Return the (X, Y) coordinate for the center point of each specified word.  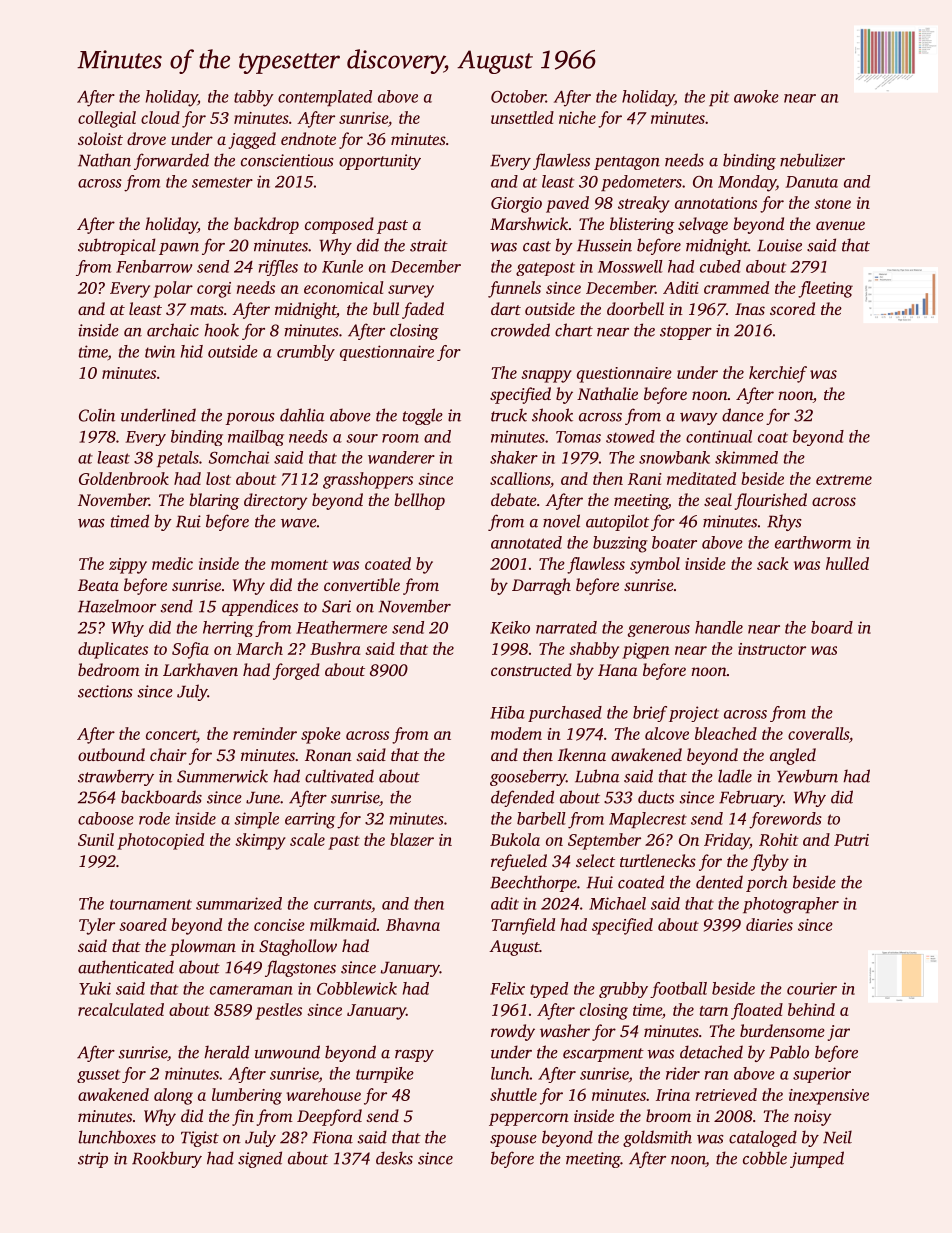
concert (171, 735)
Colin (97, 415)
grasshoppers (368, 480)
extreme (844, 480)
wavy (699, 419)
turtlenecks (658, 860)
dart (506, 308)
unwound (287, 1052)
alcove (667, 733)
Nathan (104, 160)
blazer (412, 839)
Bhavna (413, 924)
